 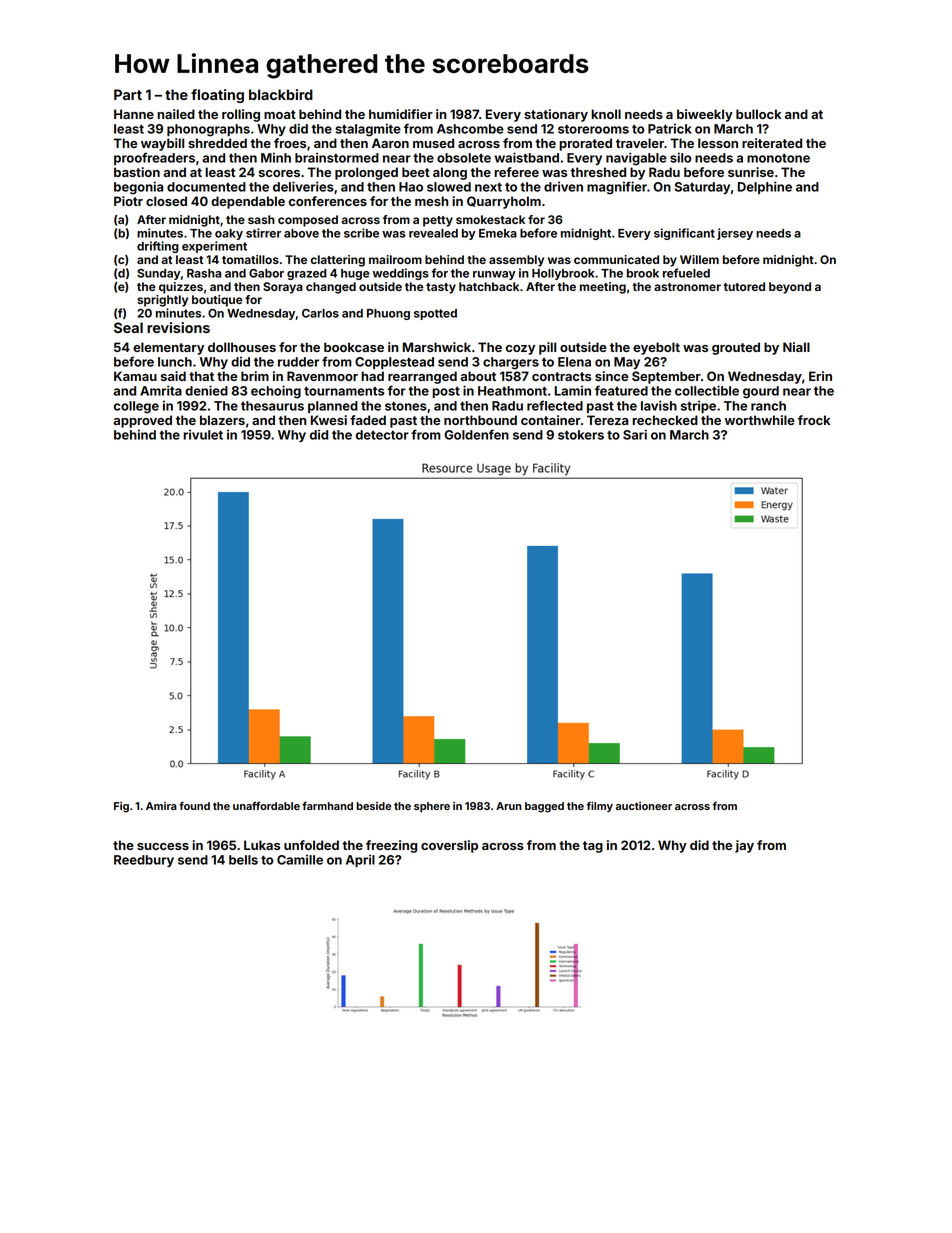 I want to click on beside, so click(x=374, y=806).
